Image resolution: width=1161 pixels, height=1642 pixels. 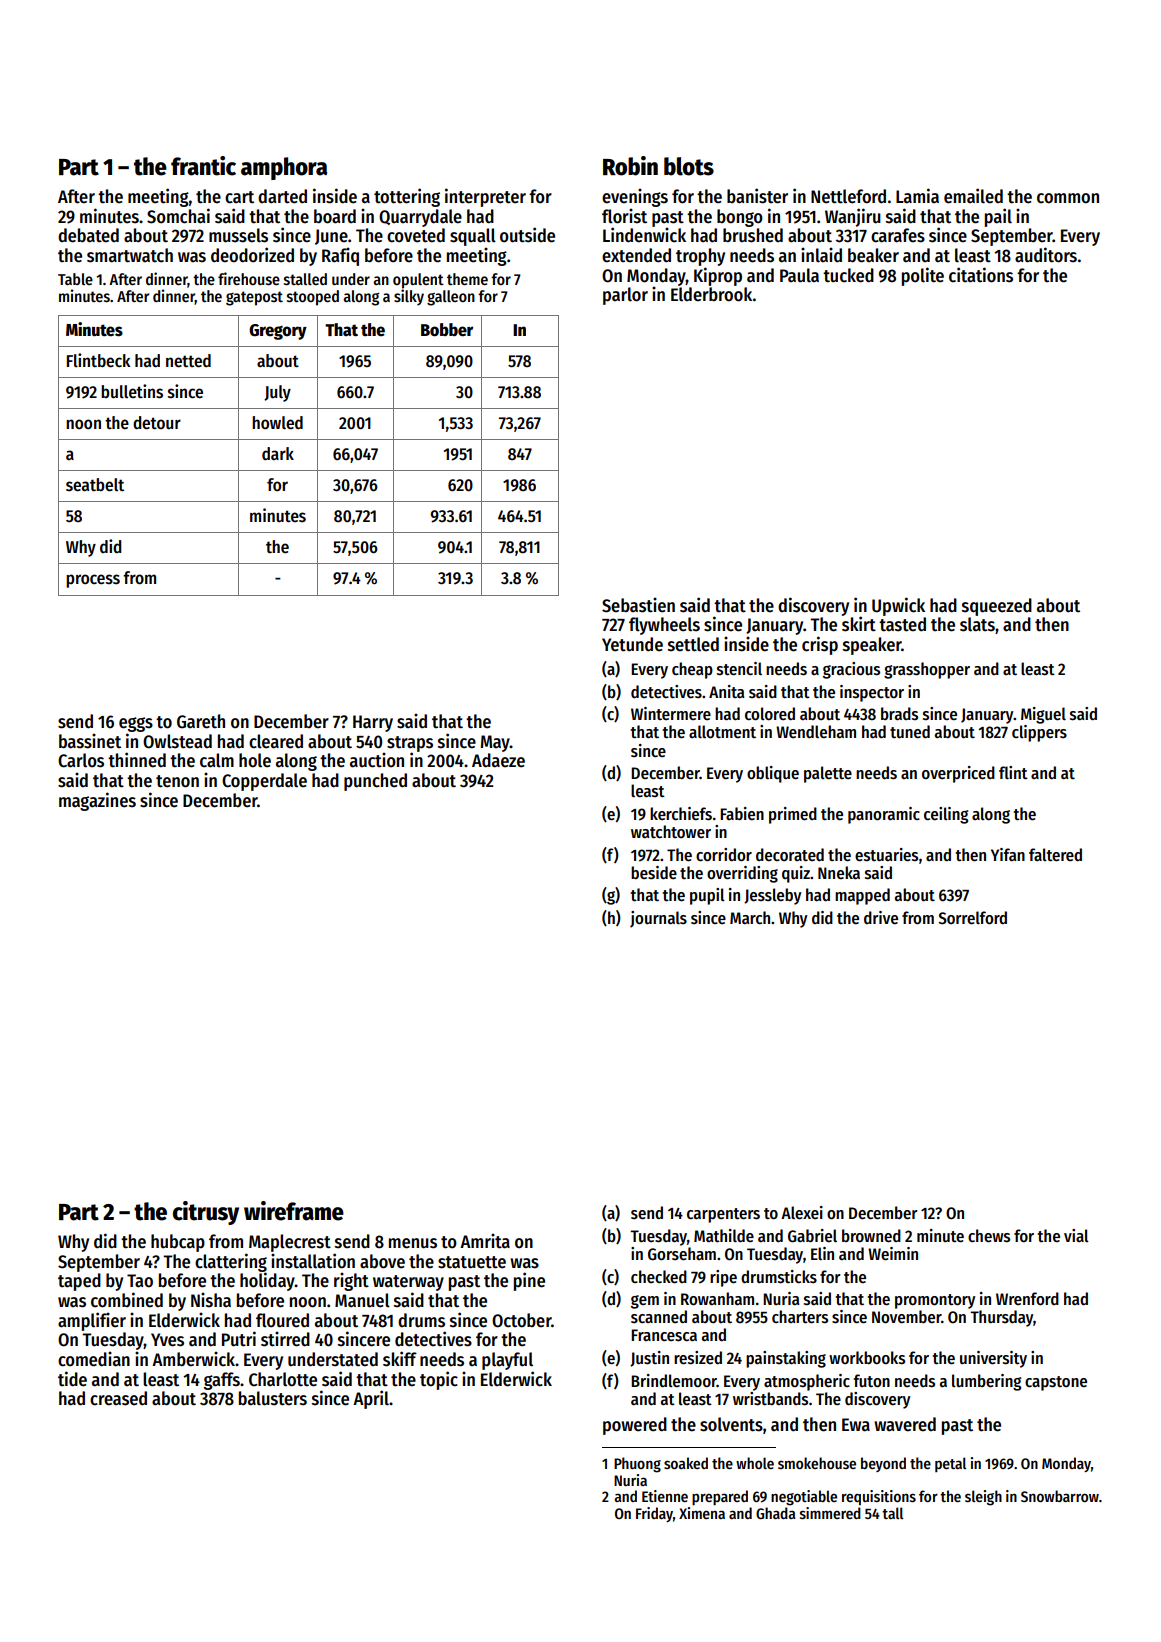 I want to click on journals, so click(x=658, y=919).
